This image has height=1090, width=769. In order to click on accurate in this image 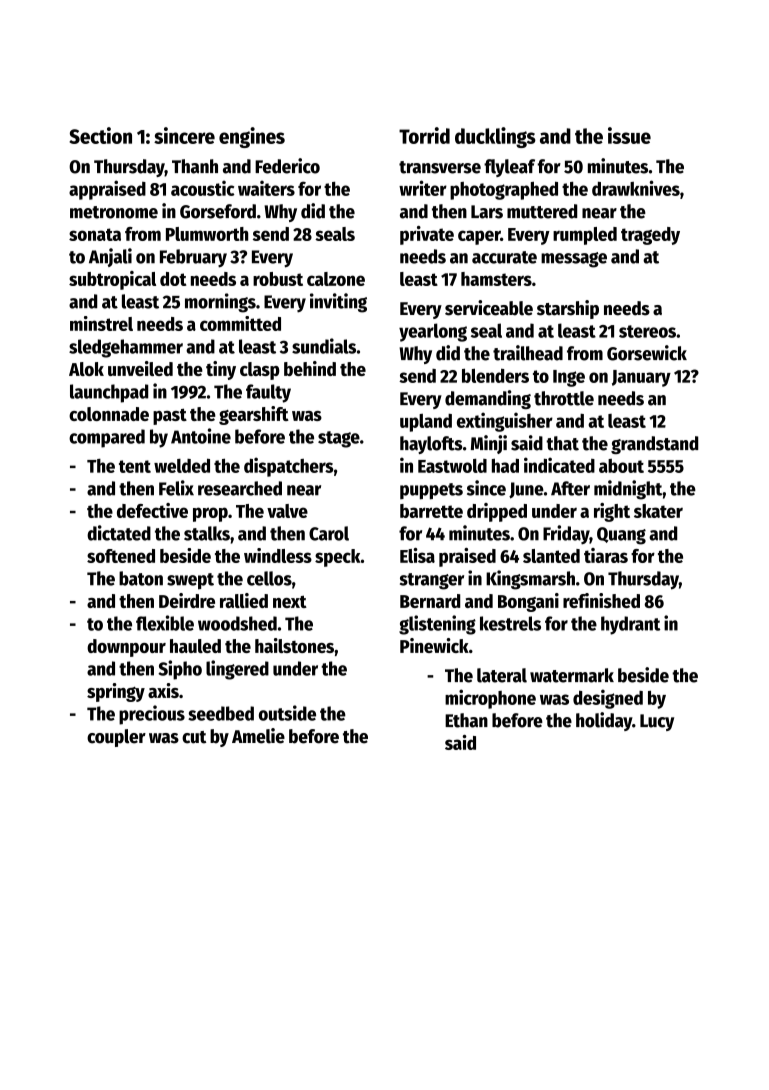, I will do `click(504, 257)`.
